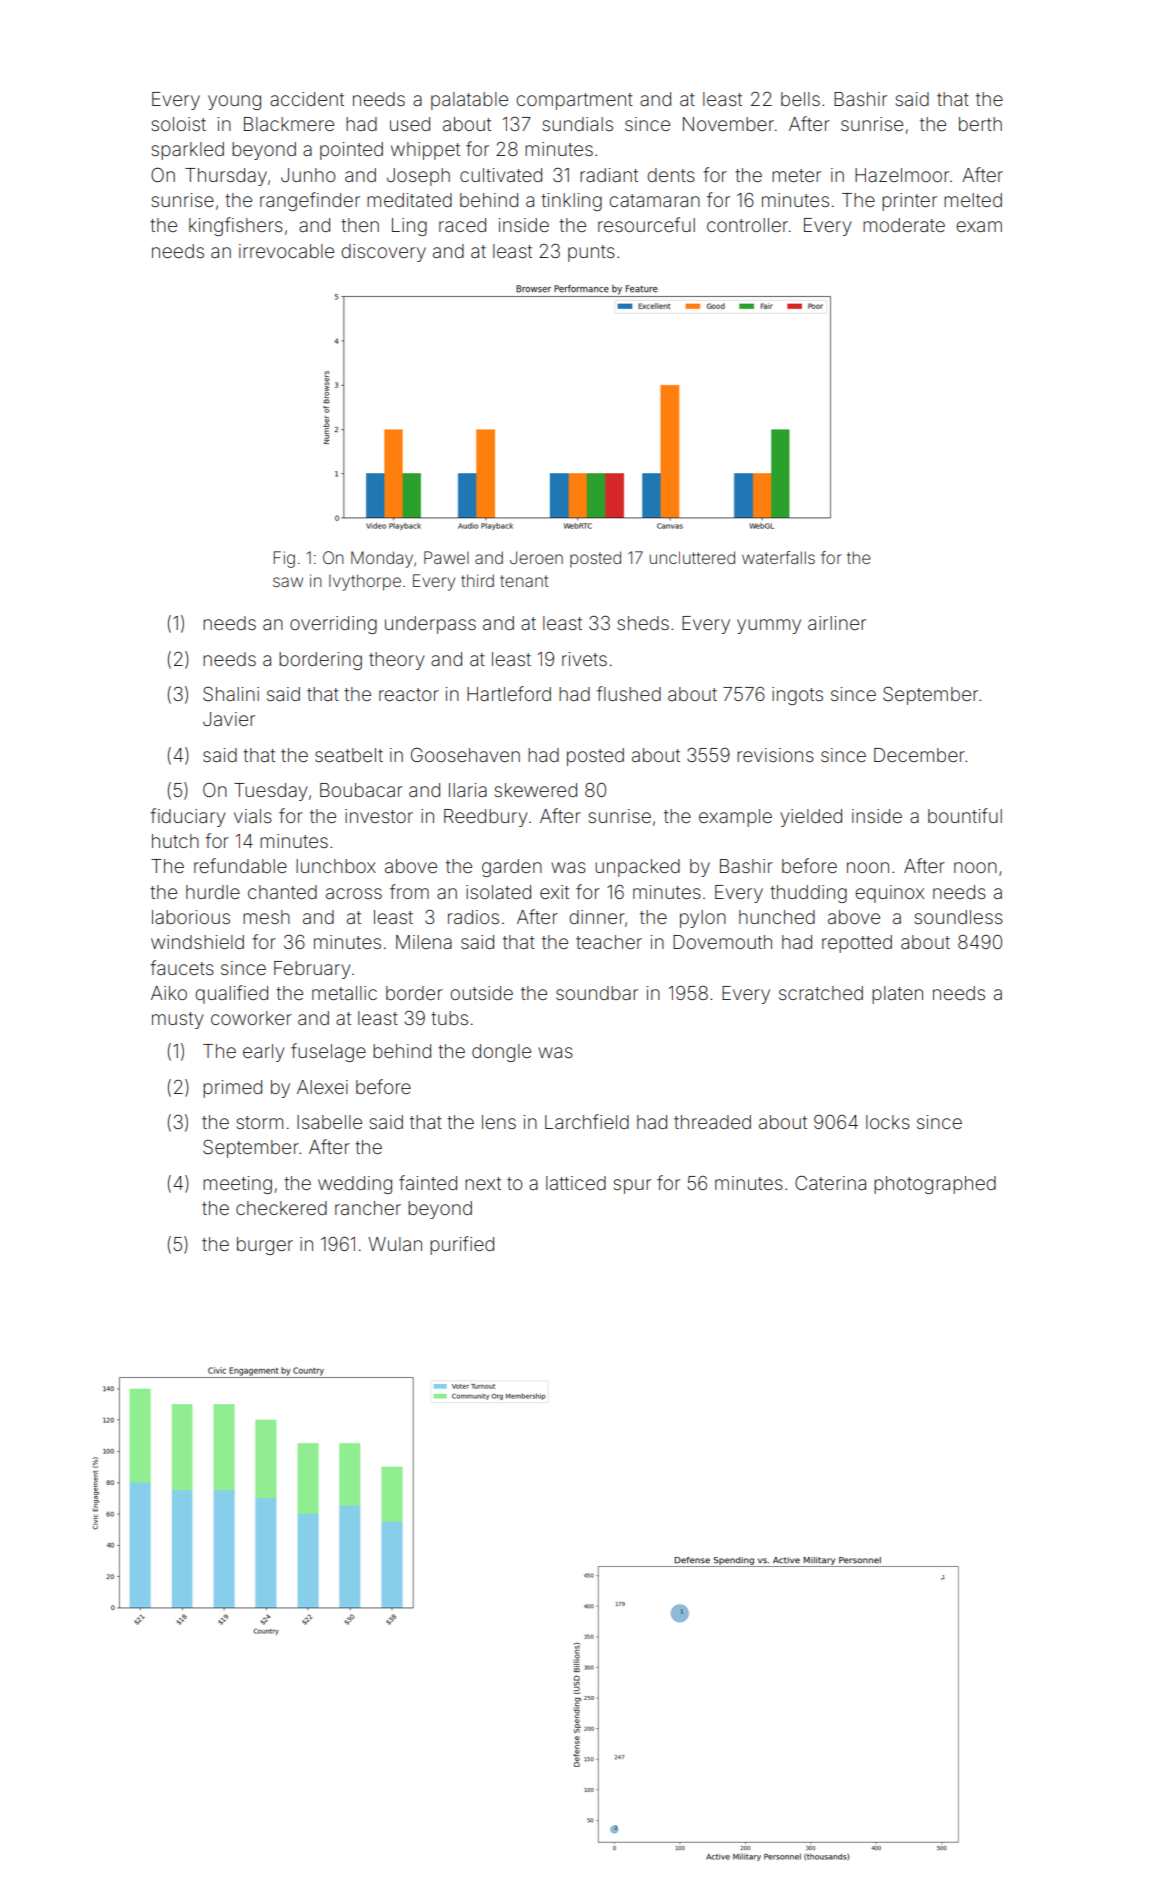 The height and width of the document is (1901, 1154). Describe the element at coordinates (965, 815) in the document. I see `bountiful` at that location.
